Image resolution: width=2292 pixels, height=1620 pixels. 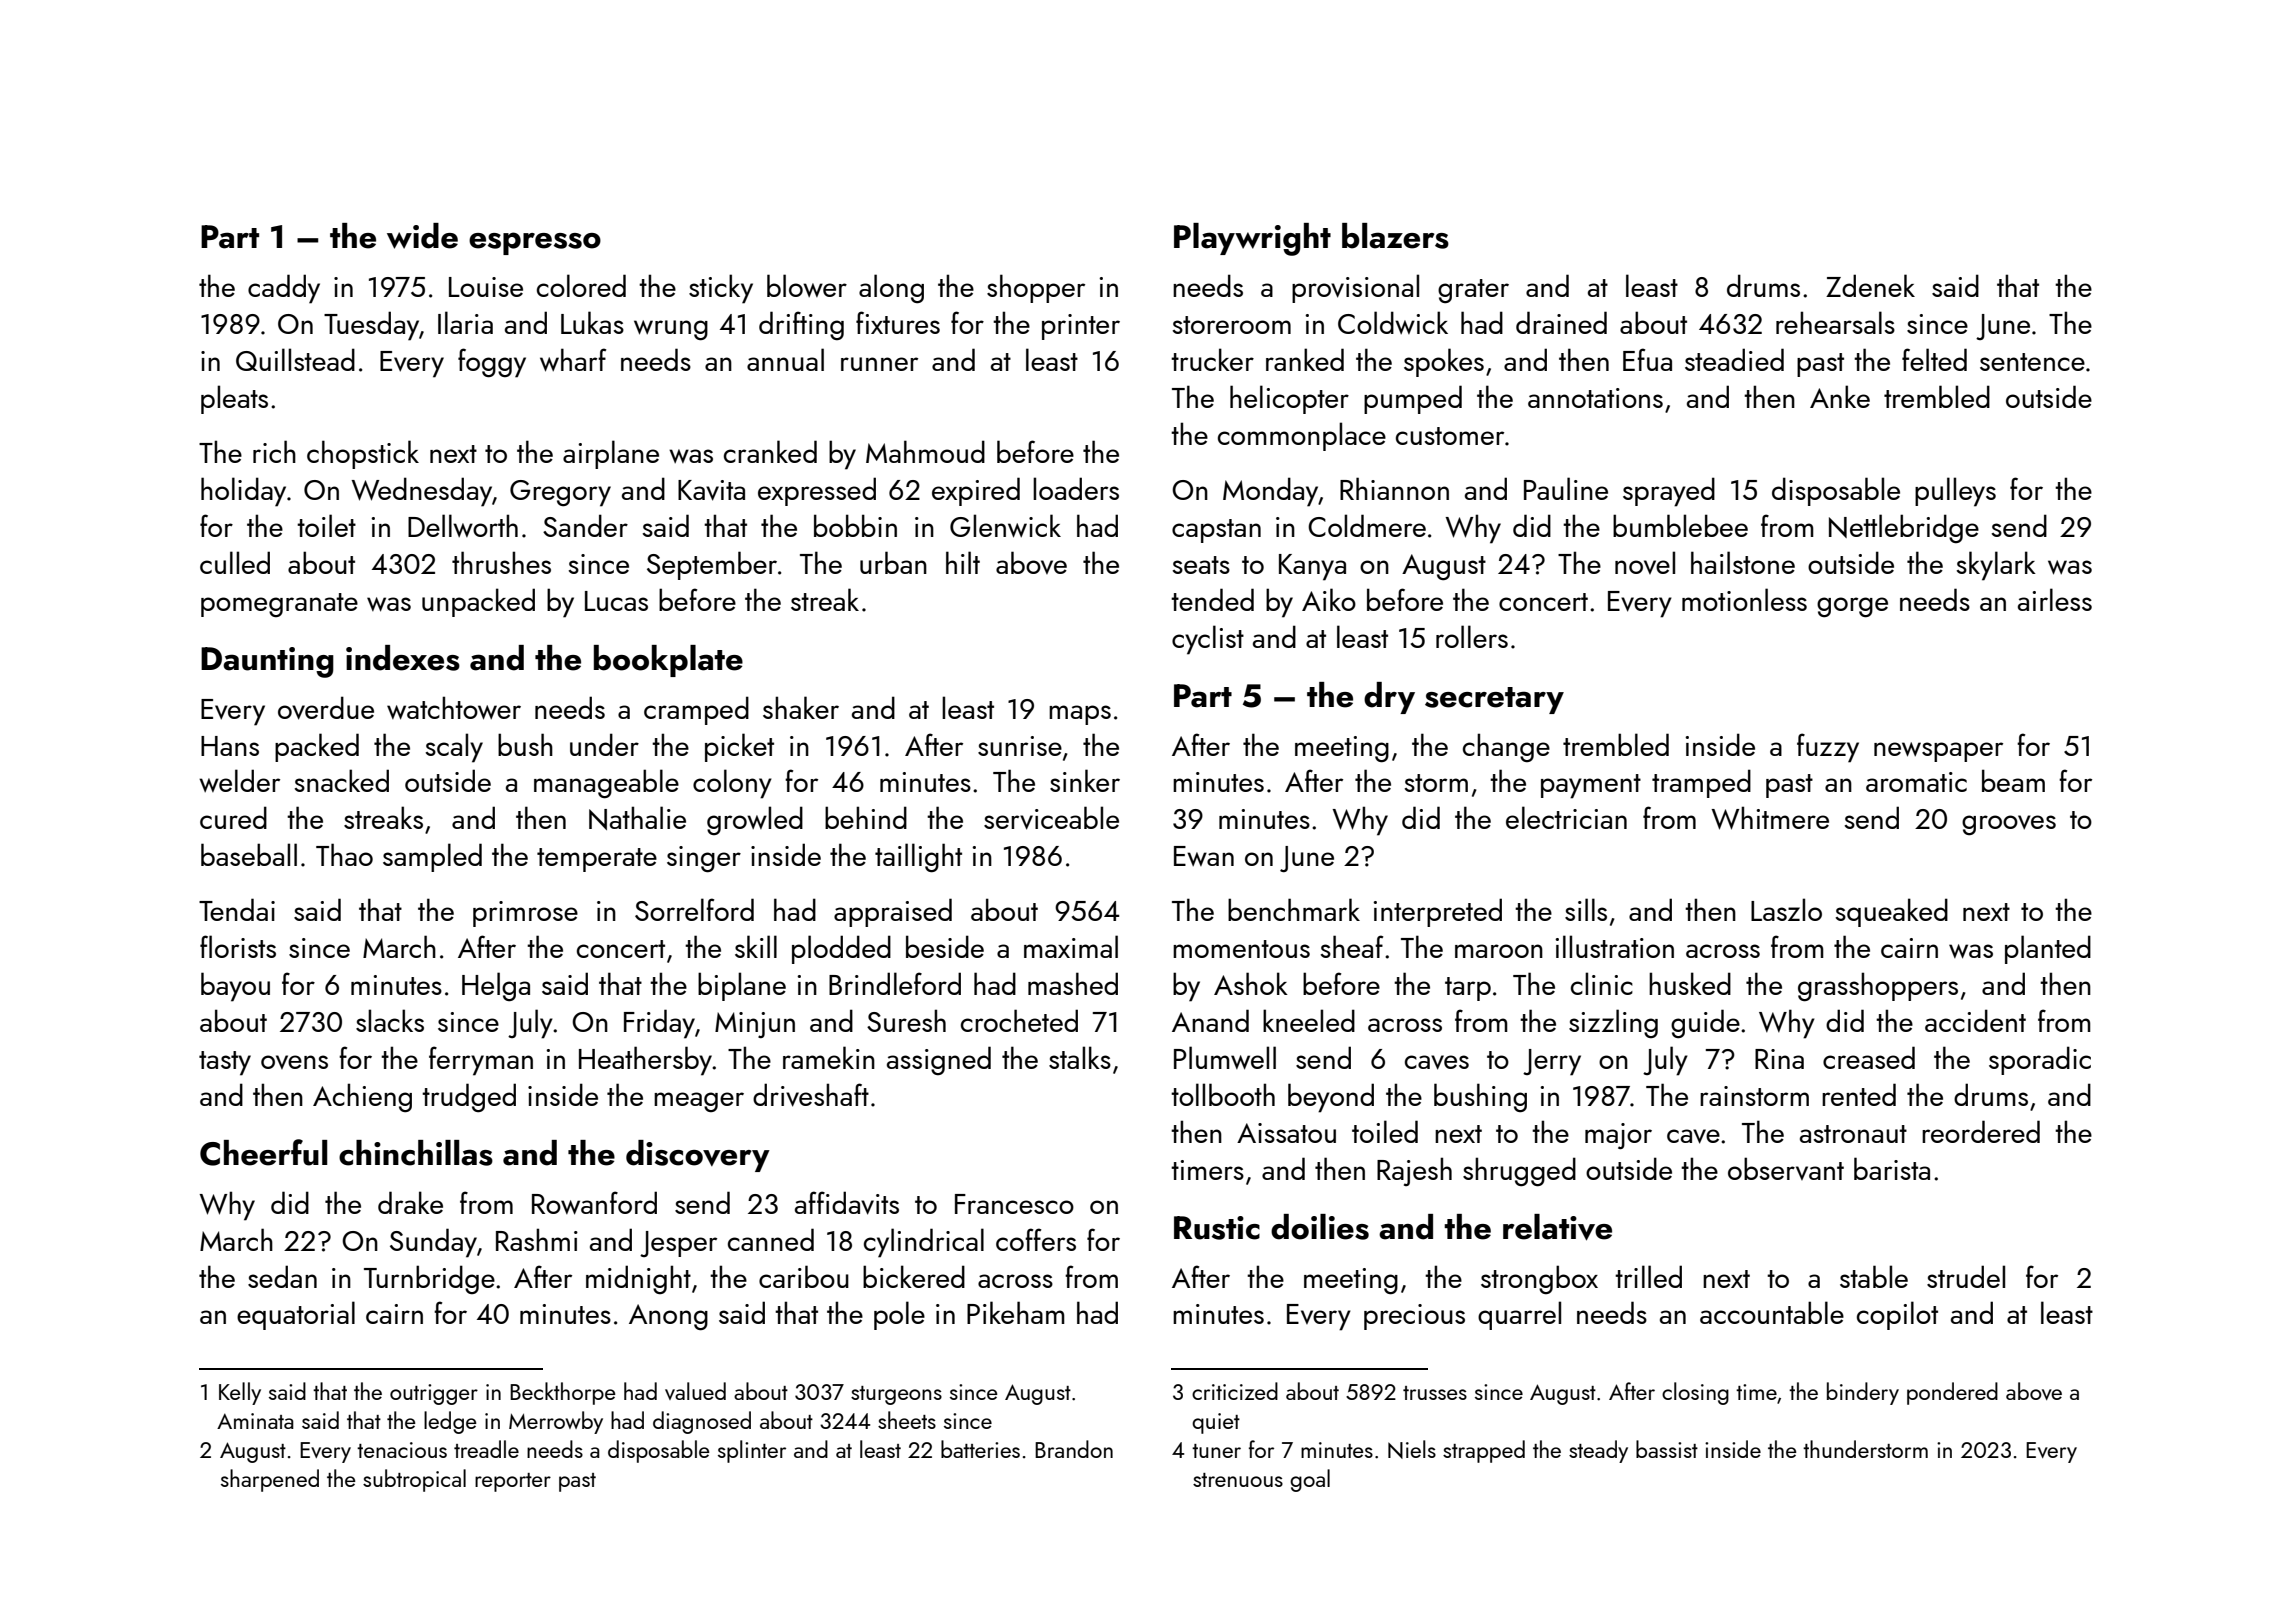 I want to click on criticized, so click(x=1235, y=1391).
